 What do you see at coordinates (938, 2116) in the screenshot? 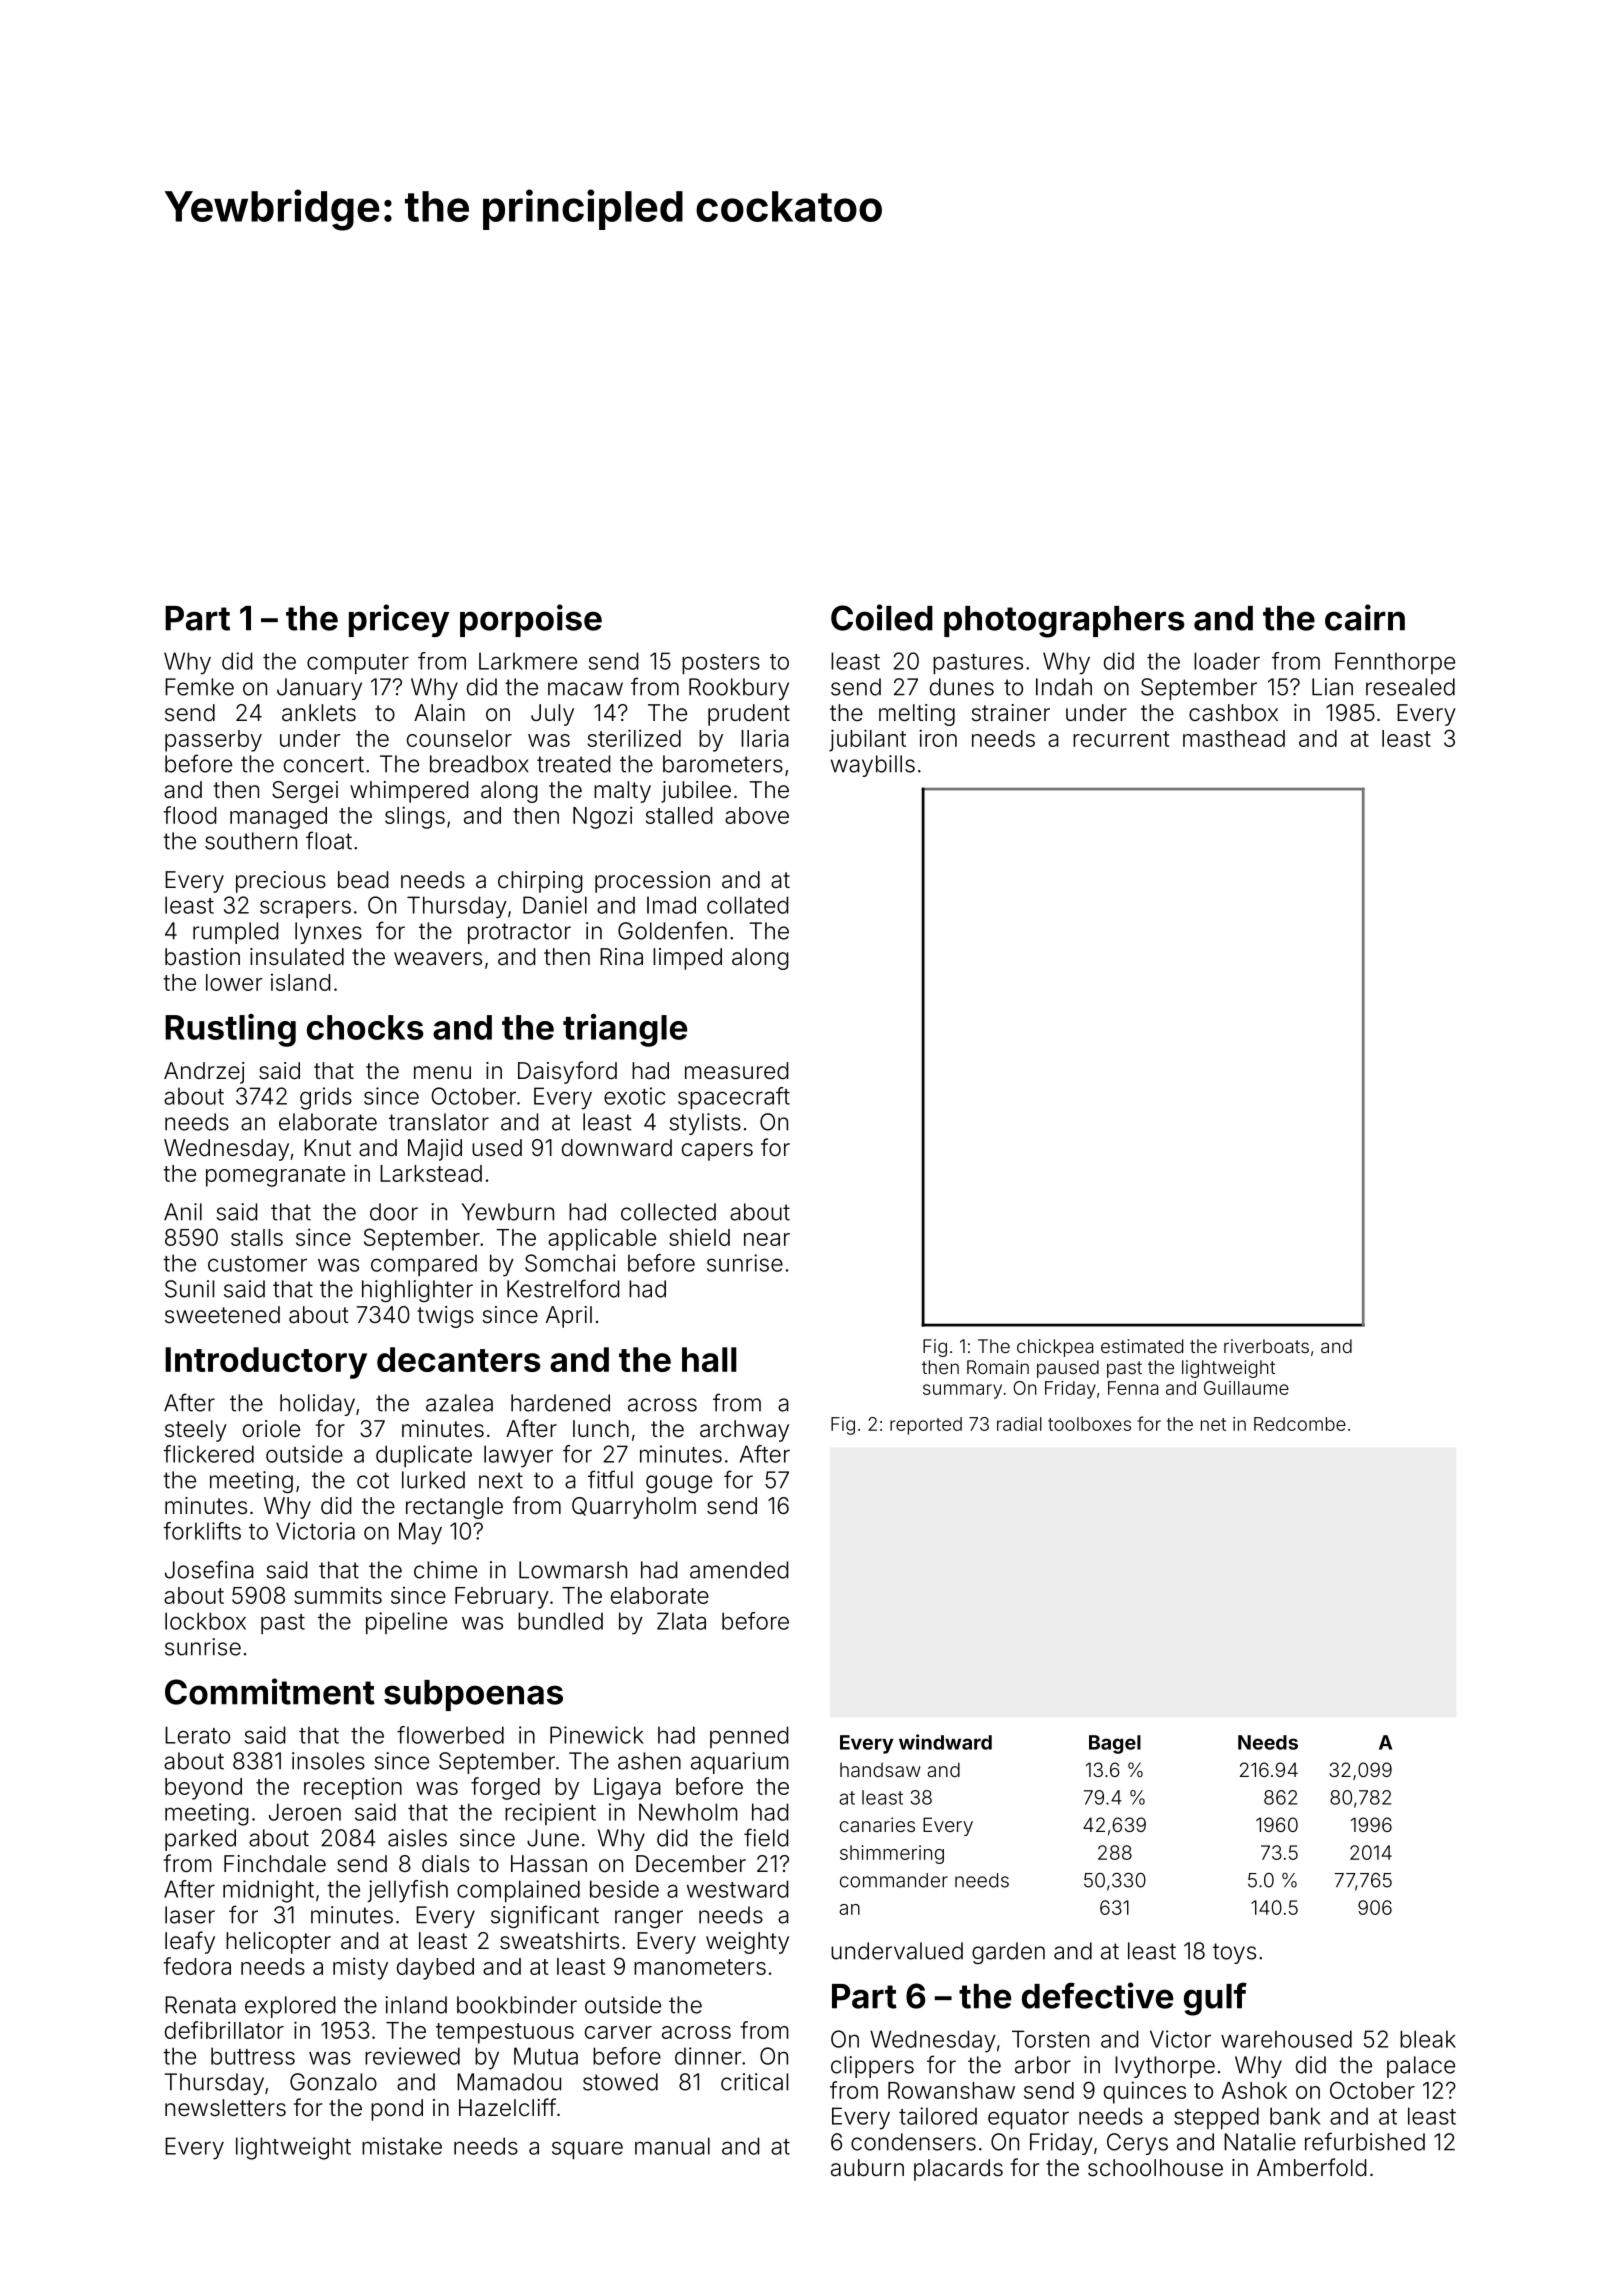
I see `tailored` at bounding box center [938, 2116].
